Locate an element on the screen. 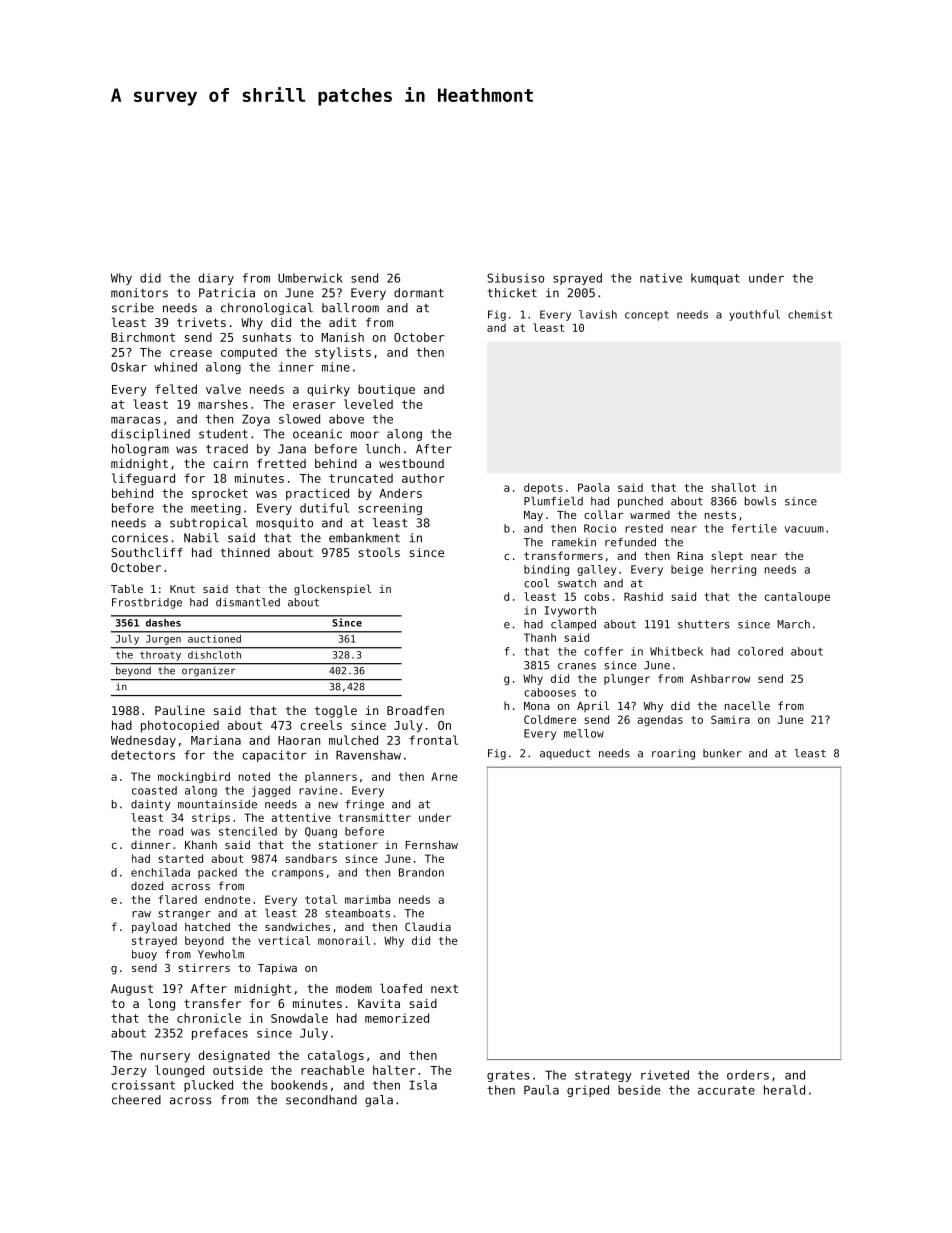 This screenshot has width=952, height=1233. Sibusiso is located at coordinates (515, 278).
